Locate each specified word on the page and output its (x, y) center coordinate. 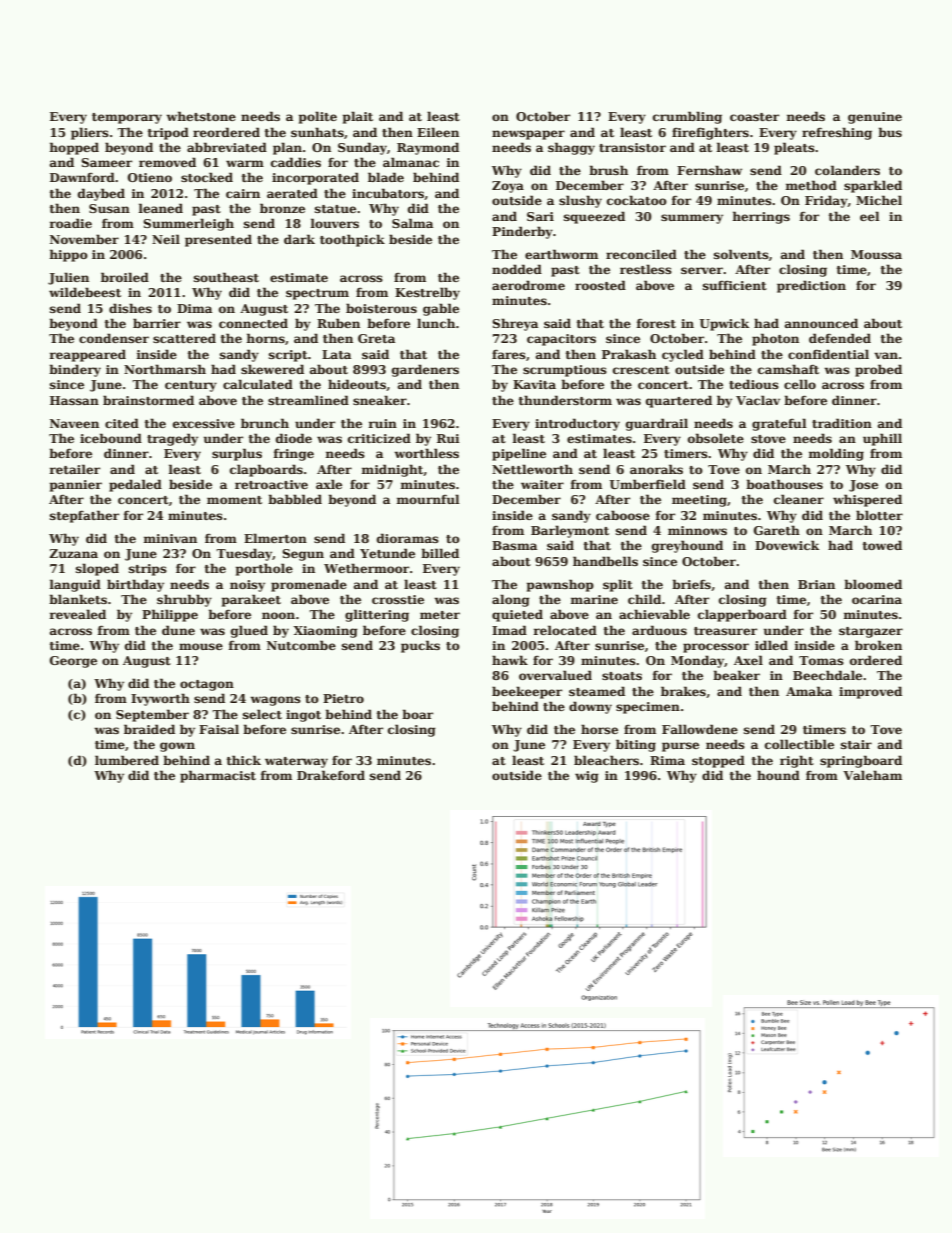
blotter (879, 515)
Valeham (872, 775)
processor (716, 648)
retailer (74, 469)
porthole (264, 569)
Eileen (438, 132)
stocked (207, 177)
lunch (436, 323)
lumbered (127, 760)
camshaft (788, 369)
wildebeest (85, 292)
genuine (875, 118)
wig (587, 777)
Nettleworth (532, 469)
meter (440, 615)
